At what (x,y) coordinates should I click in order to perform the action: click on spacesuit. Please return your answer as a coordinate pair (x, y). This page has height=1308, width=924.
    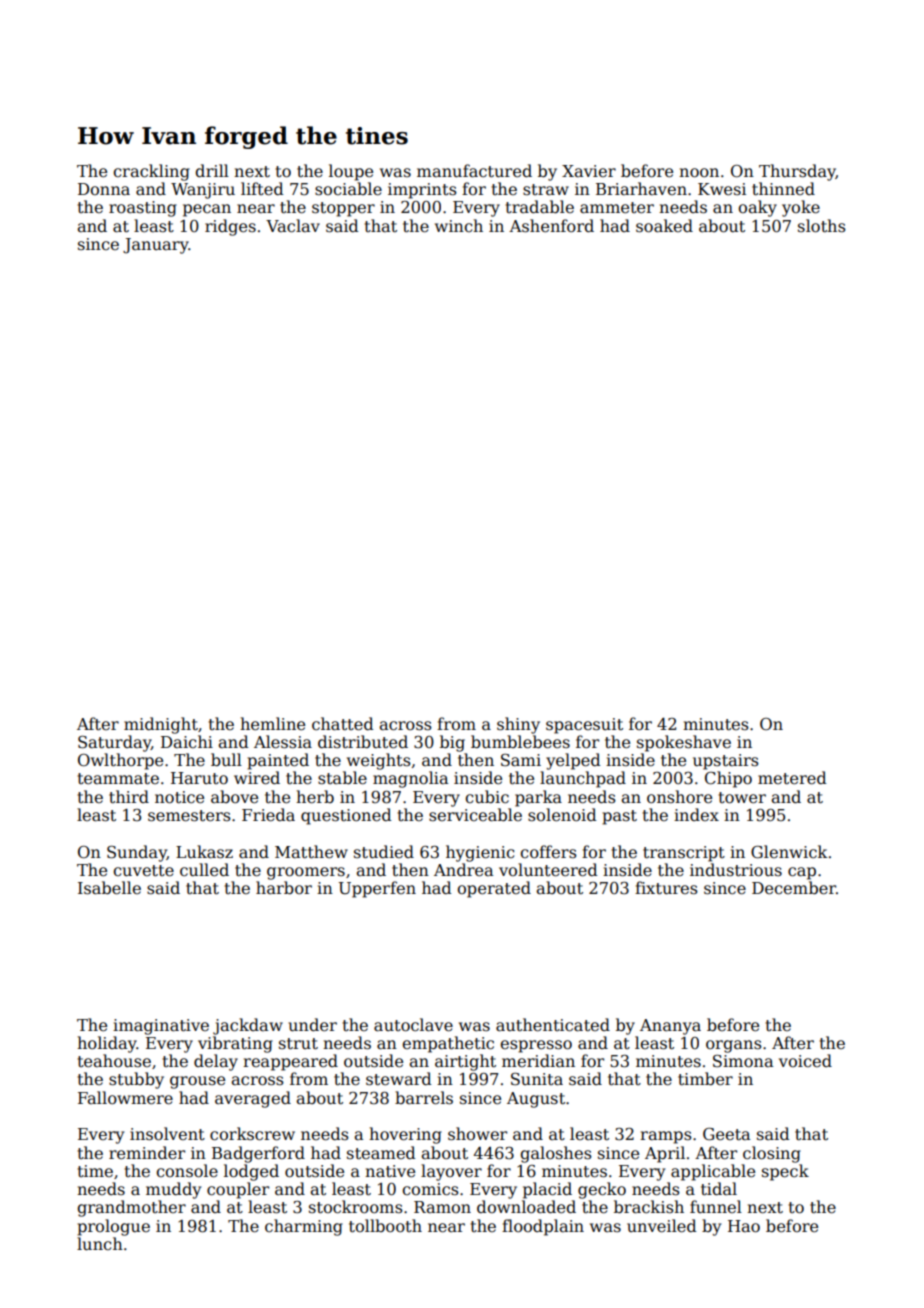
    Looking at the image, I should click on (584, 726).
